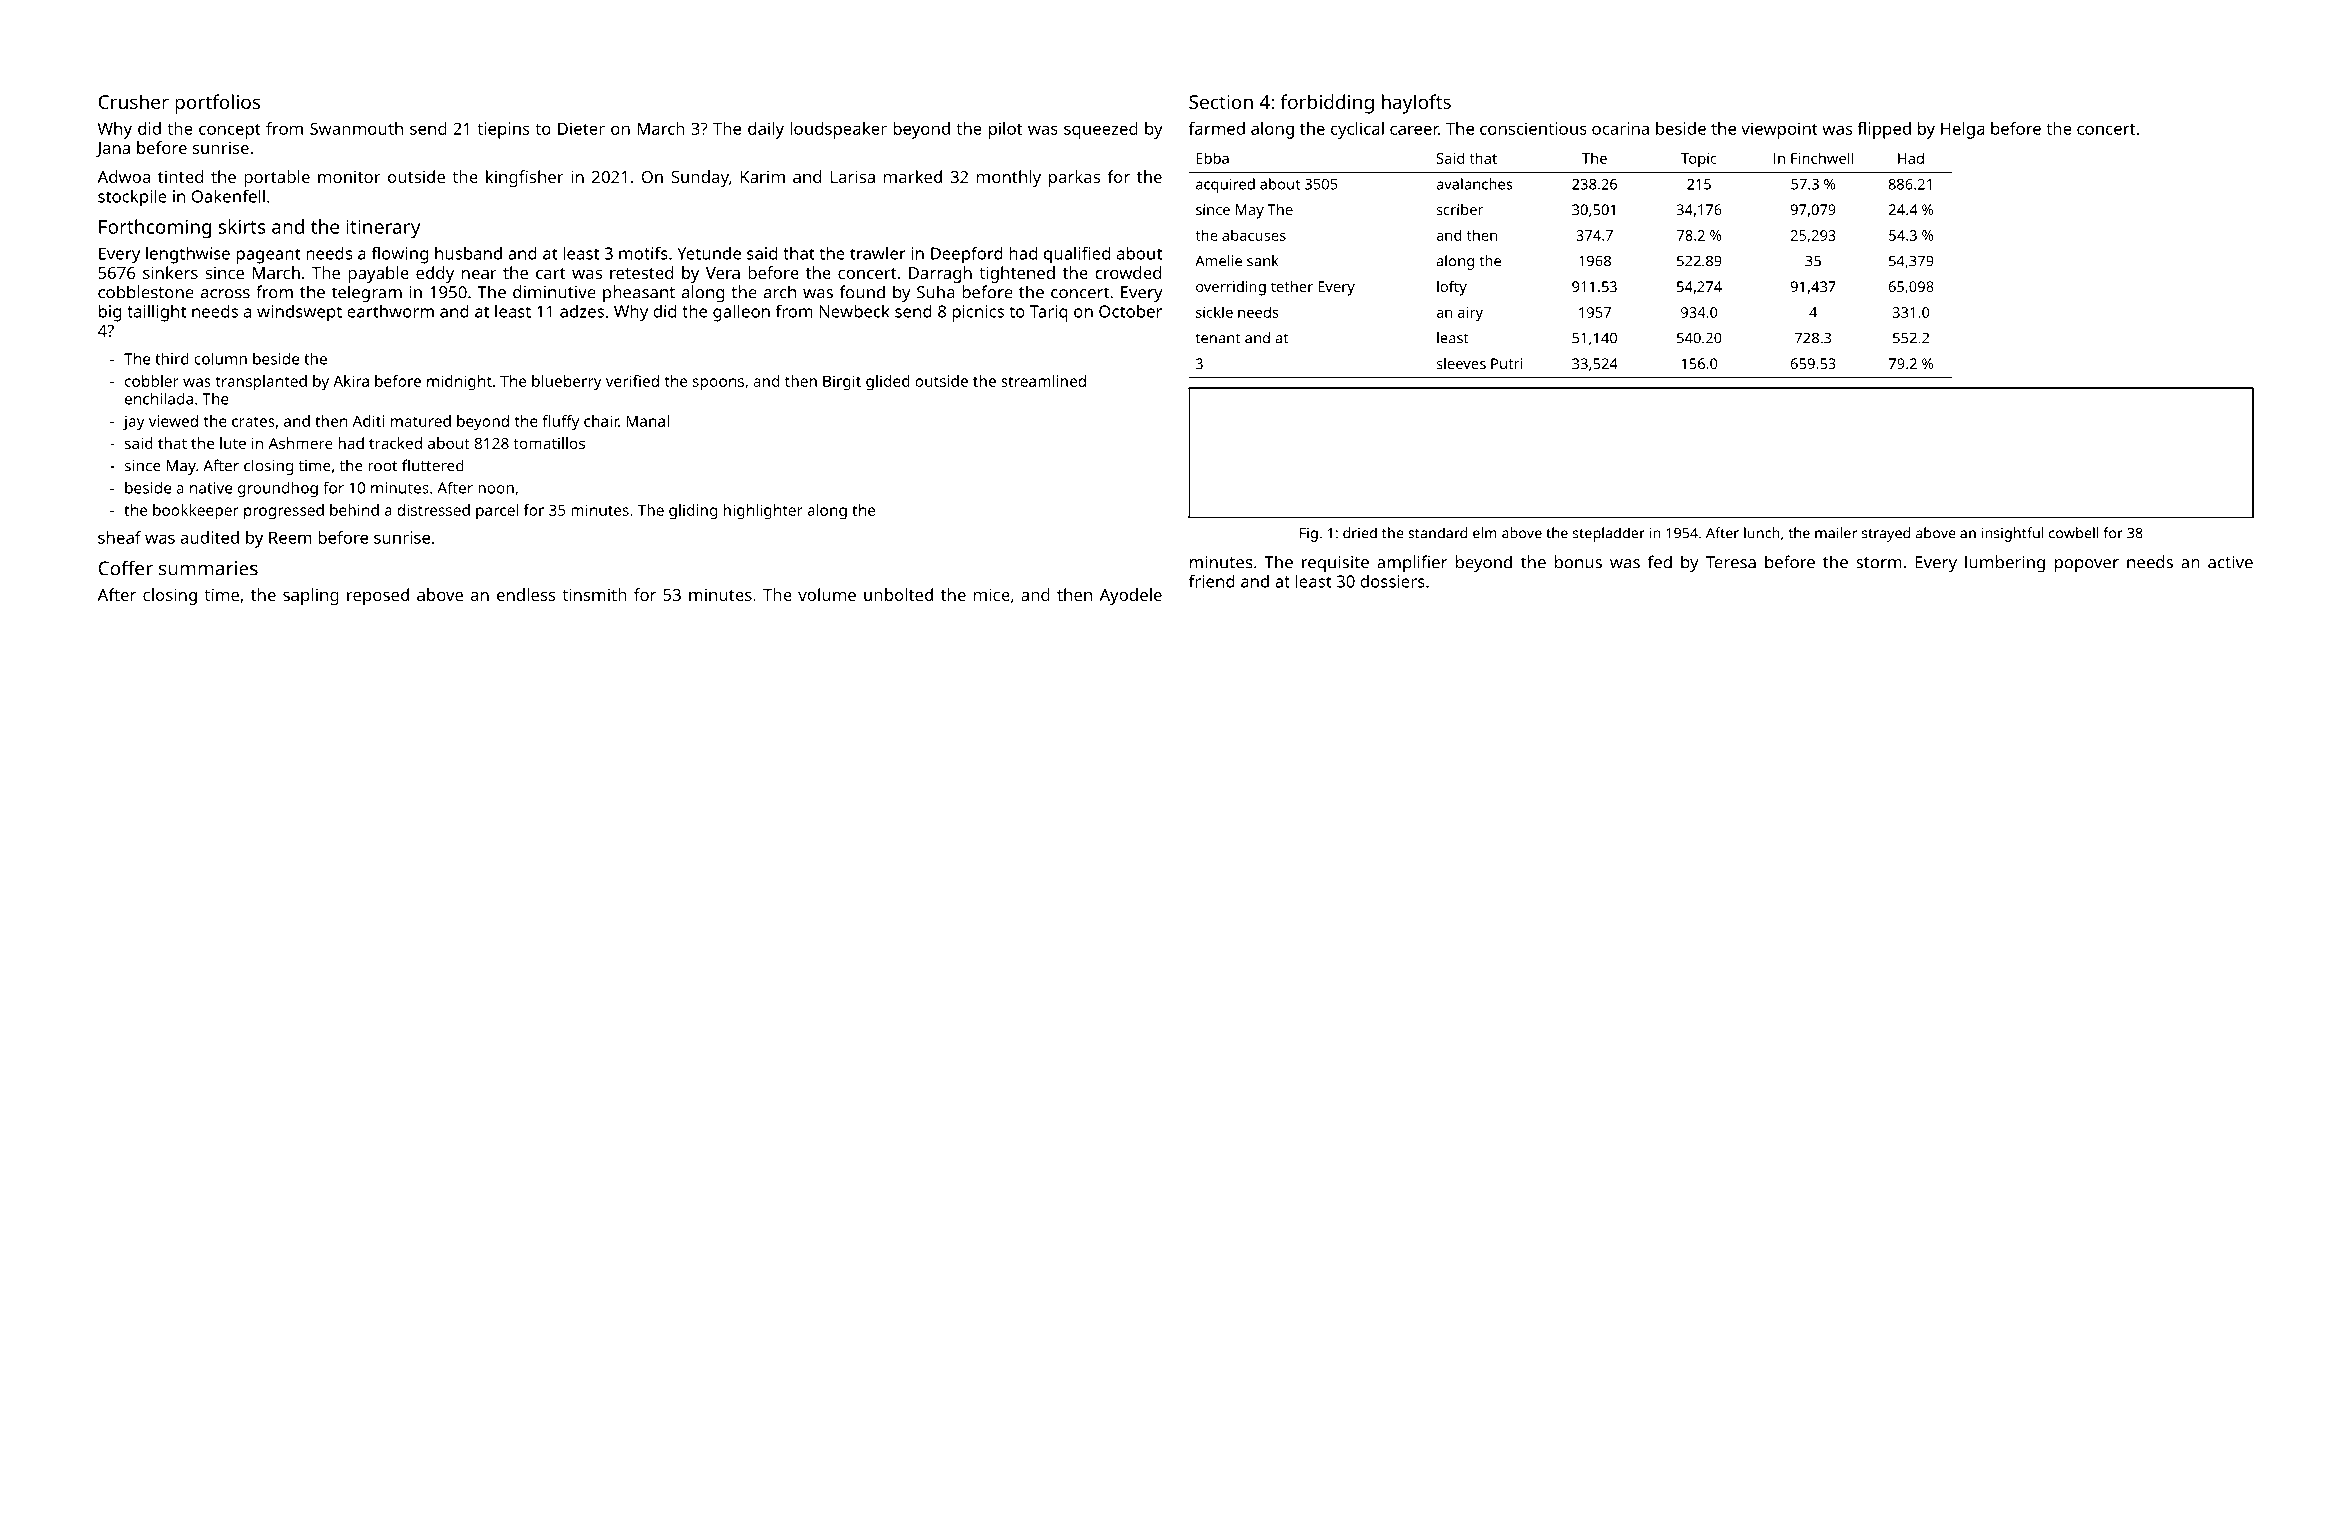  I want to click on streamlined, so click(1043, 381).
